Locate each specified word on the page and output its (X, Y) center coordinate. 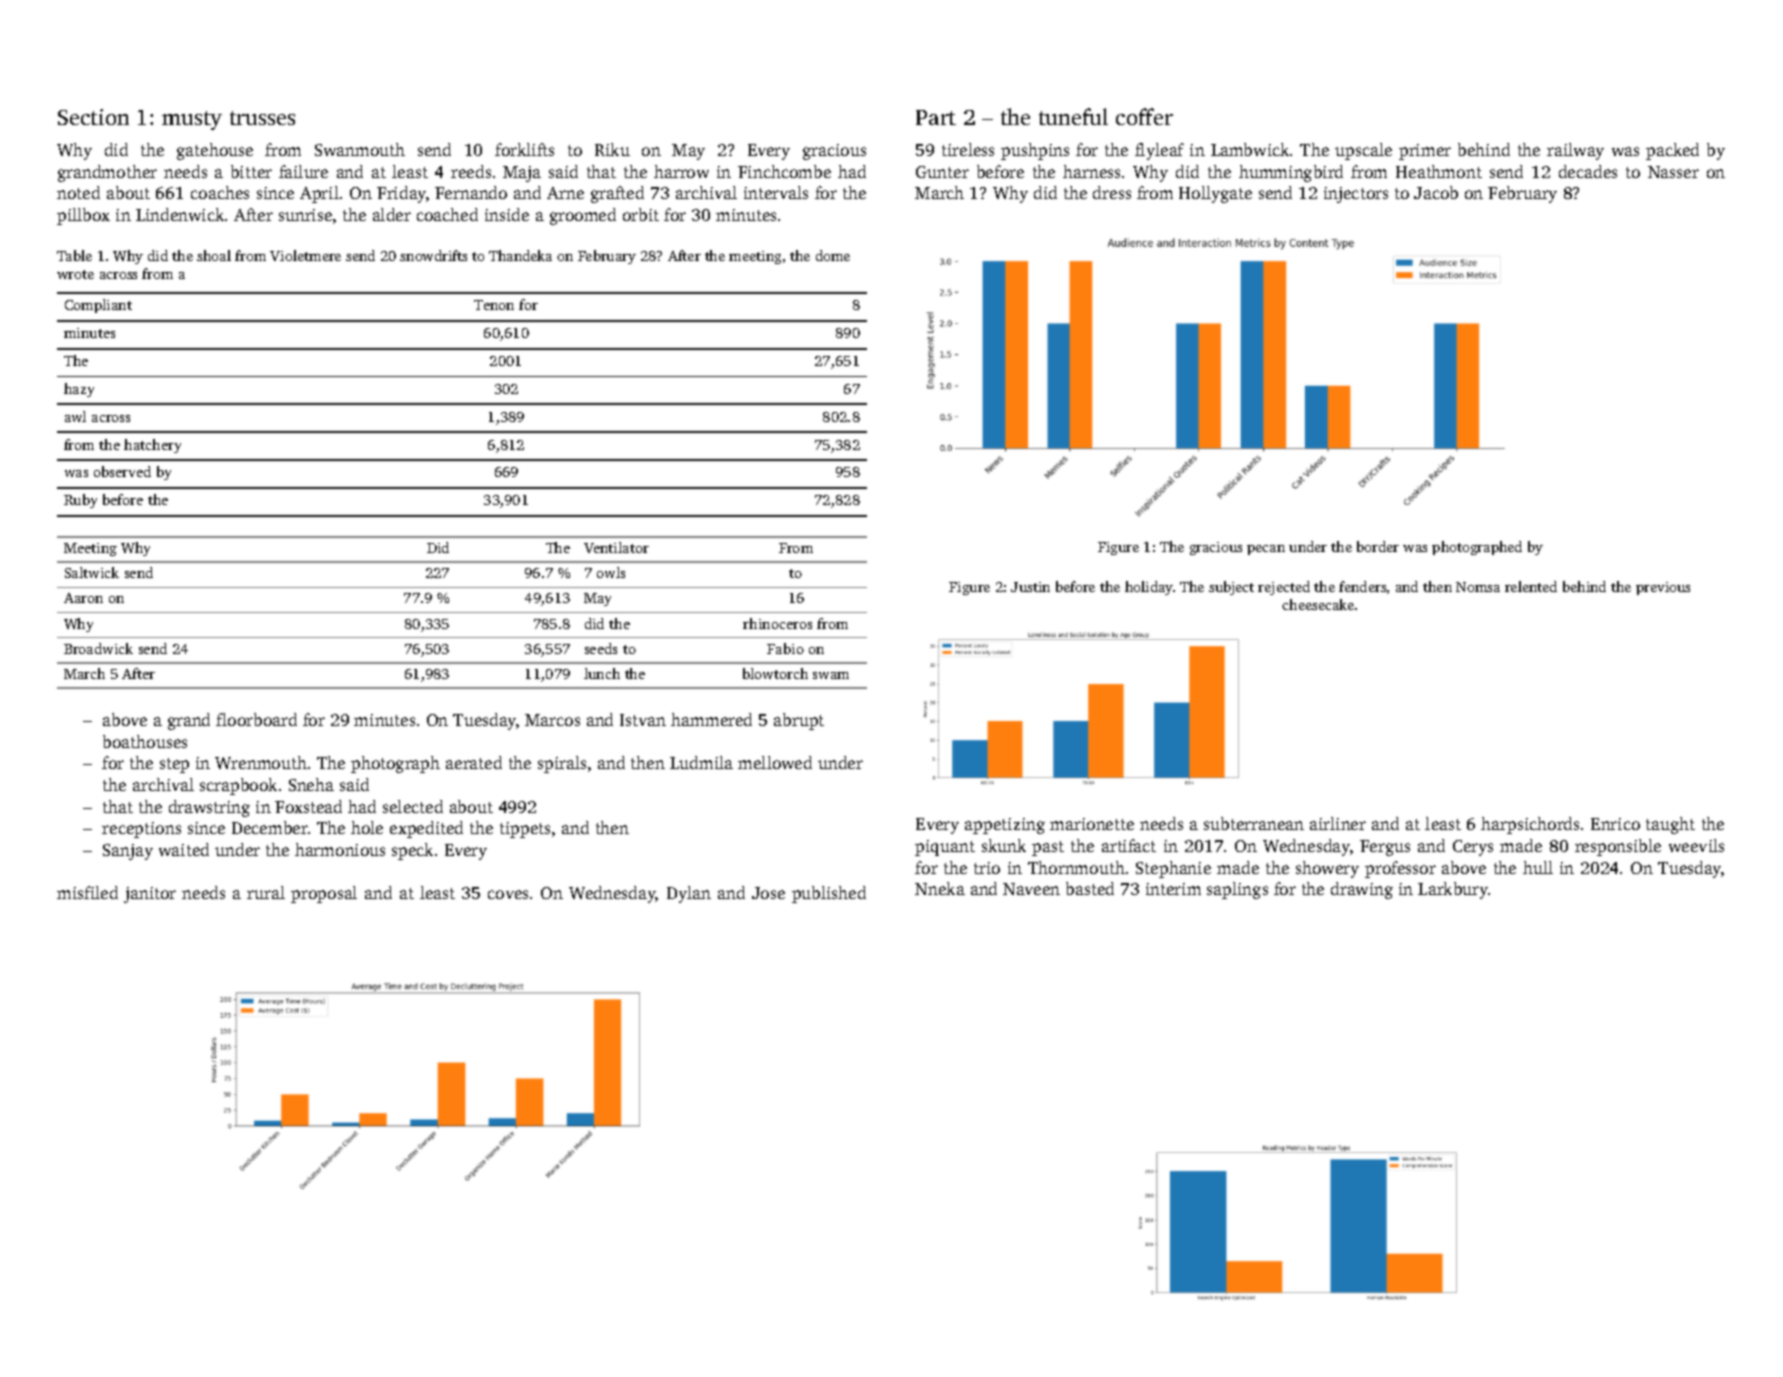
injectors (1356, 195)
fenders (1362, 586)
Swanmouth (360, 149)
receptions (141, 830)
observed (122, 471)
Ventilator (616, 547)
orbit (641, 214)
